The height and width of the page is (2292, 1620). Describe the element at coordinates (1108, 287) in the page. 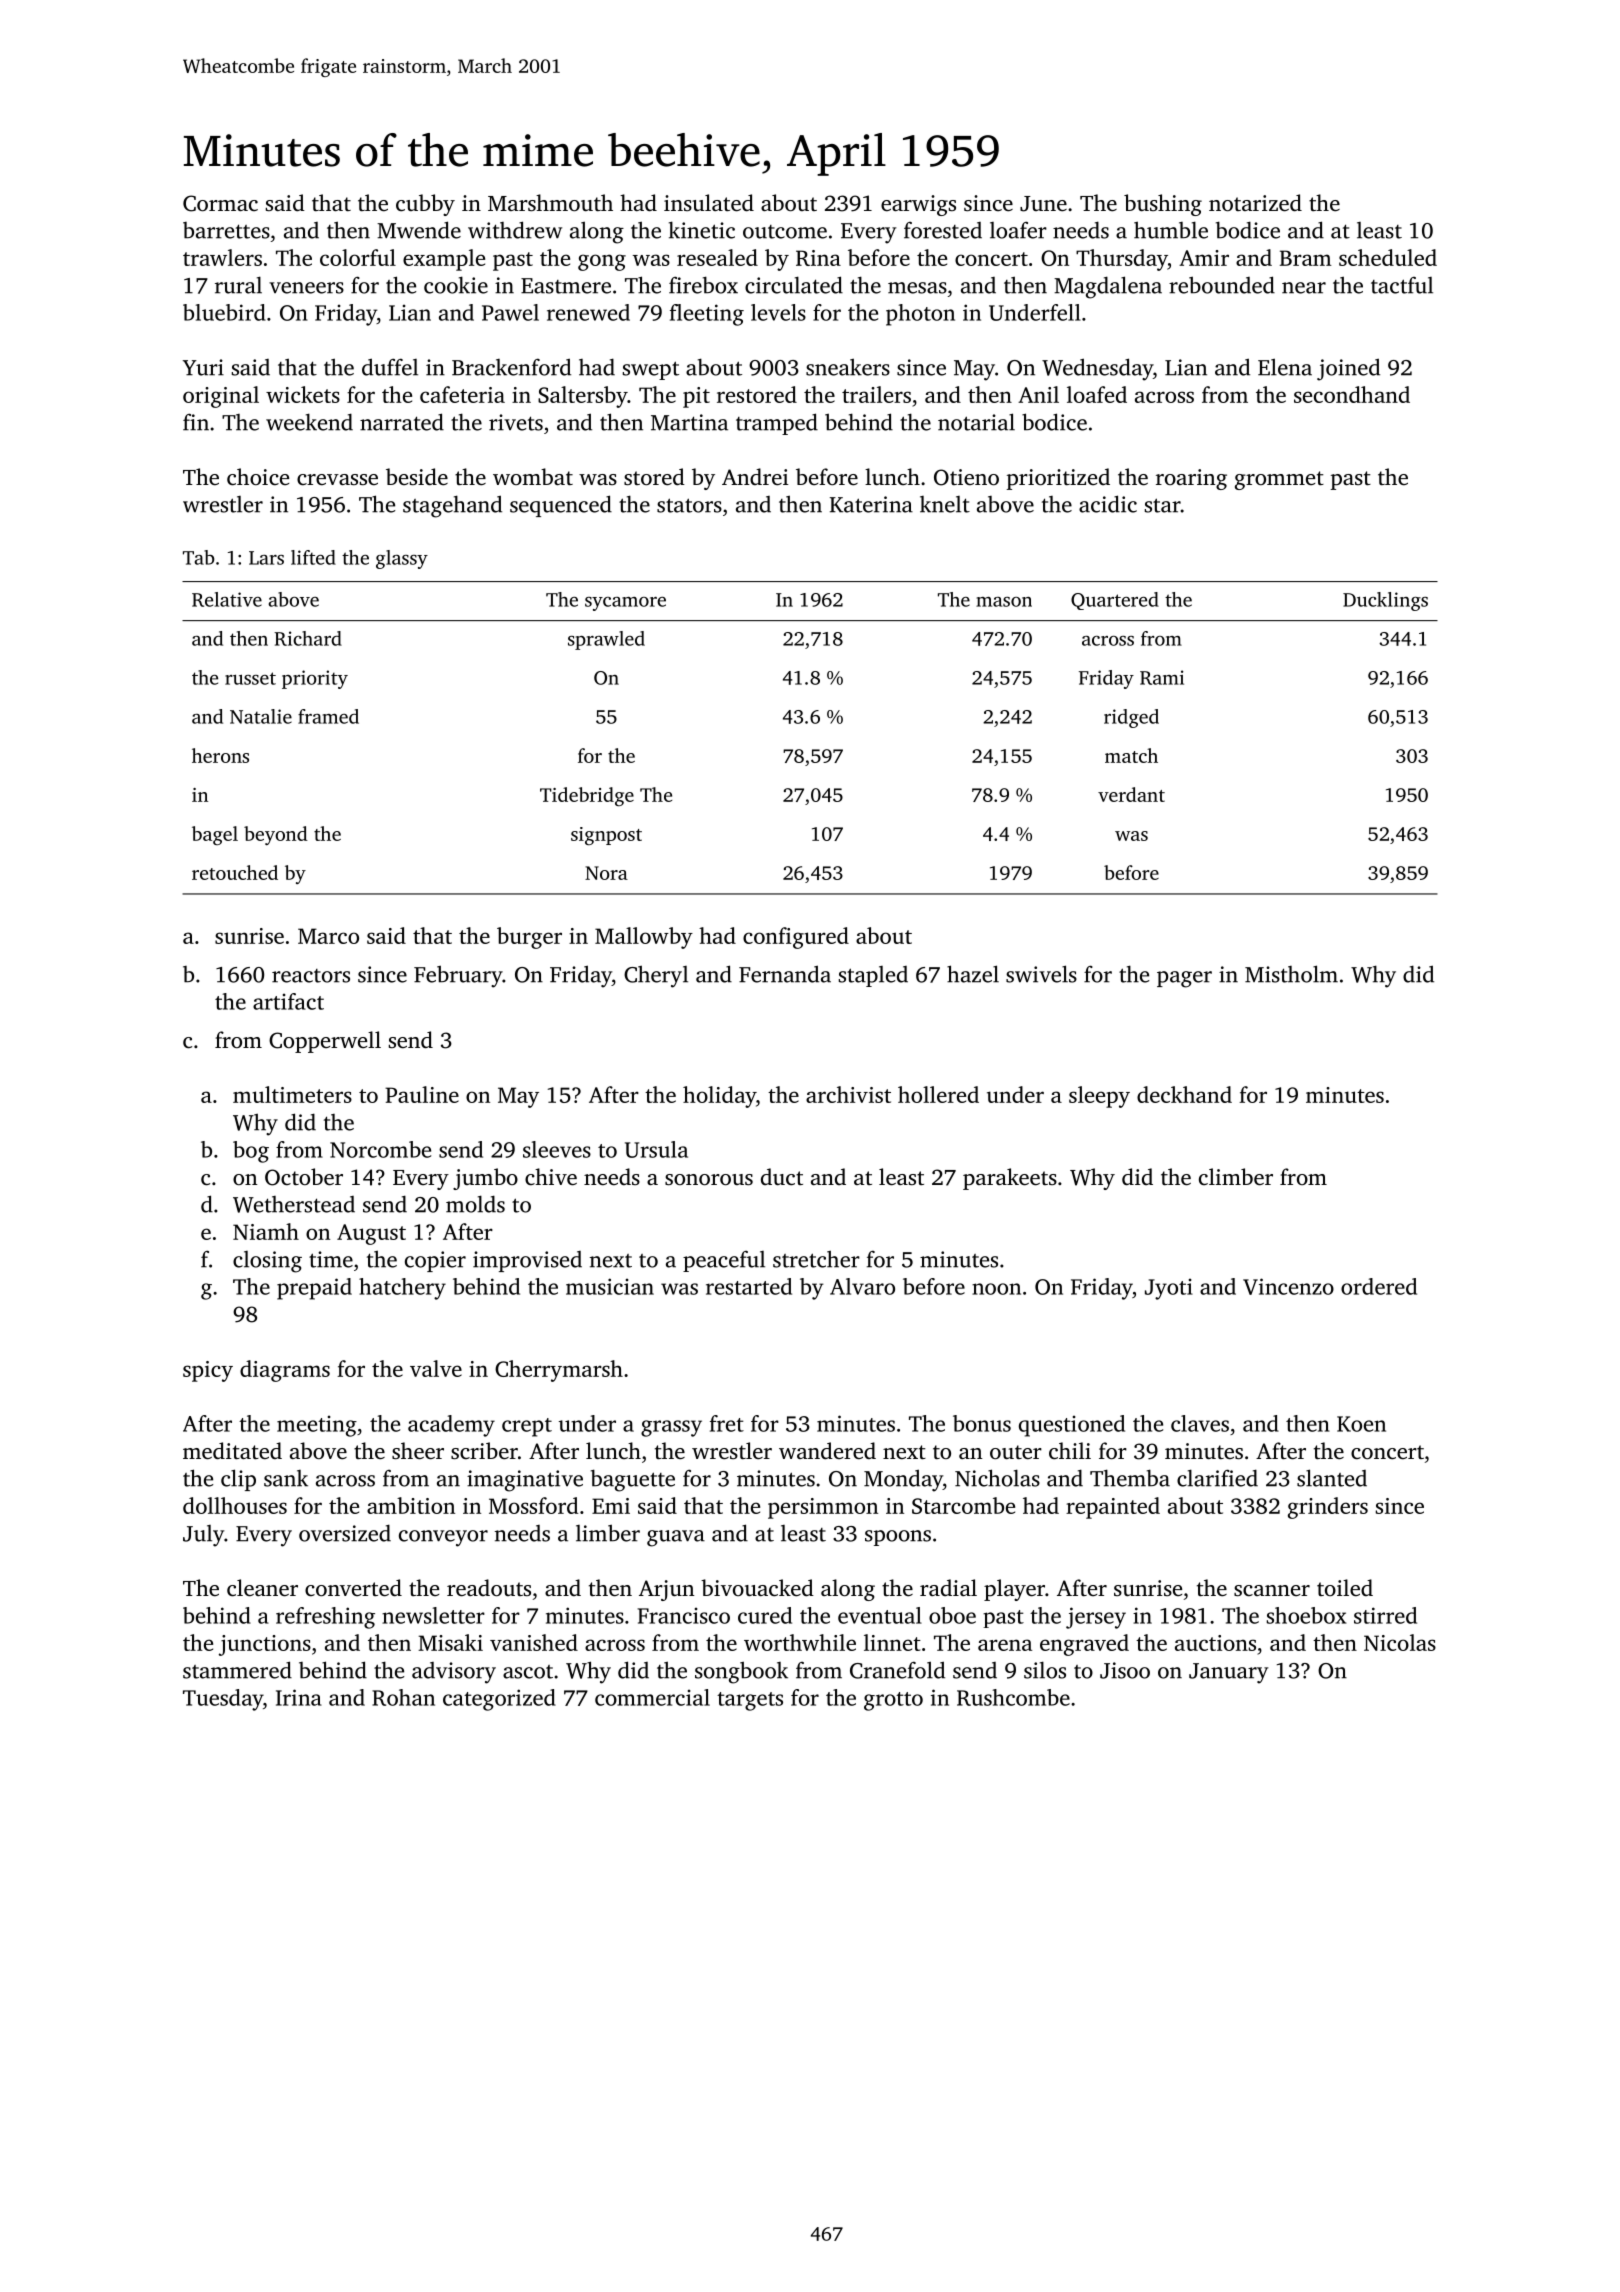

I see `Magdalena` at that location.
